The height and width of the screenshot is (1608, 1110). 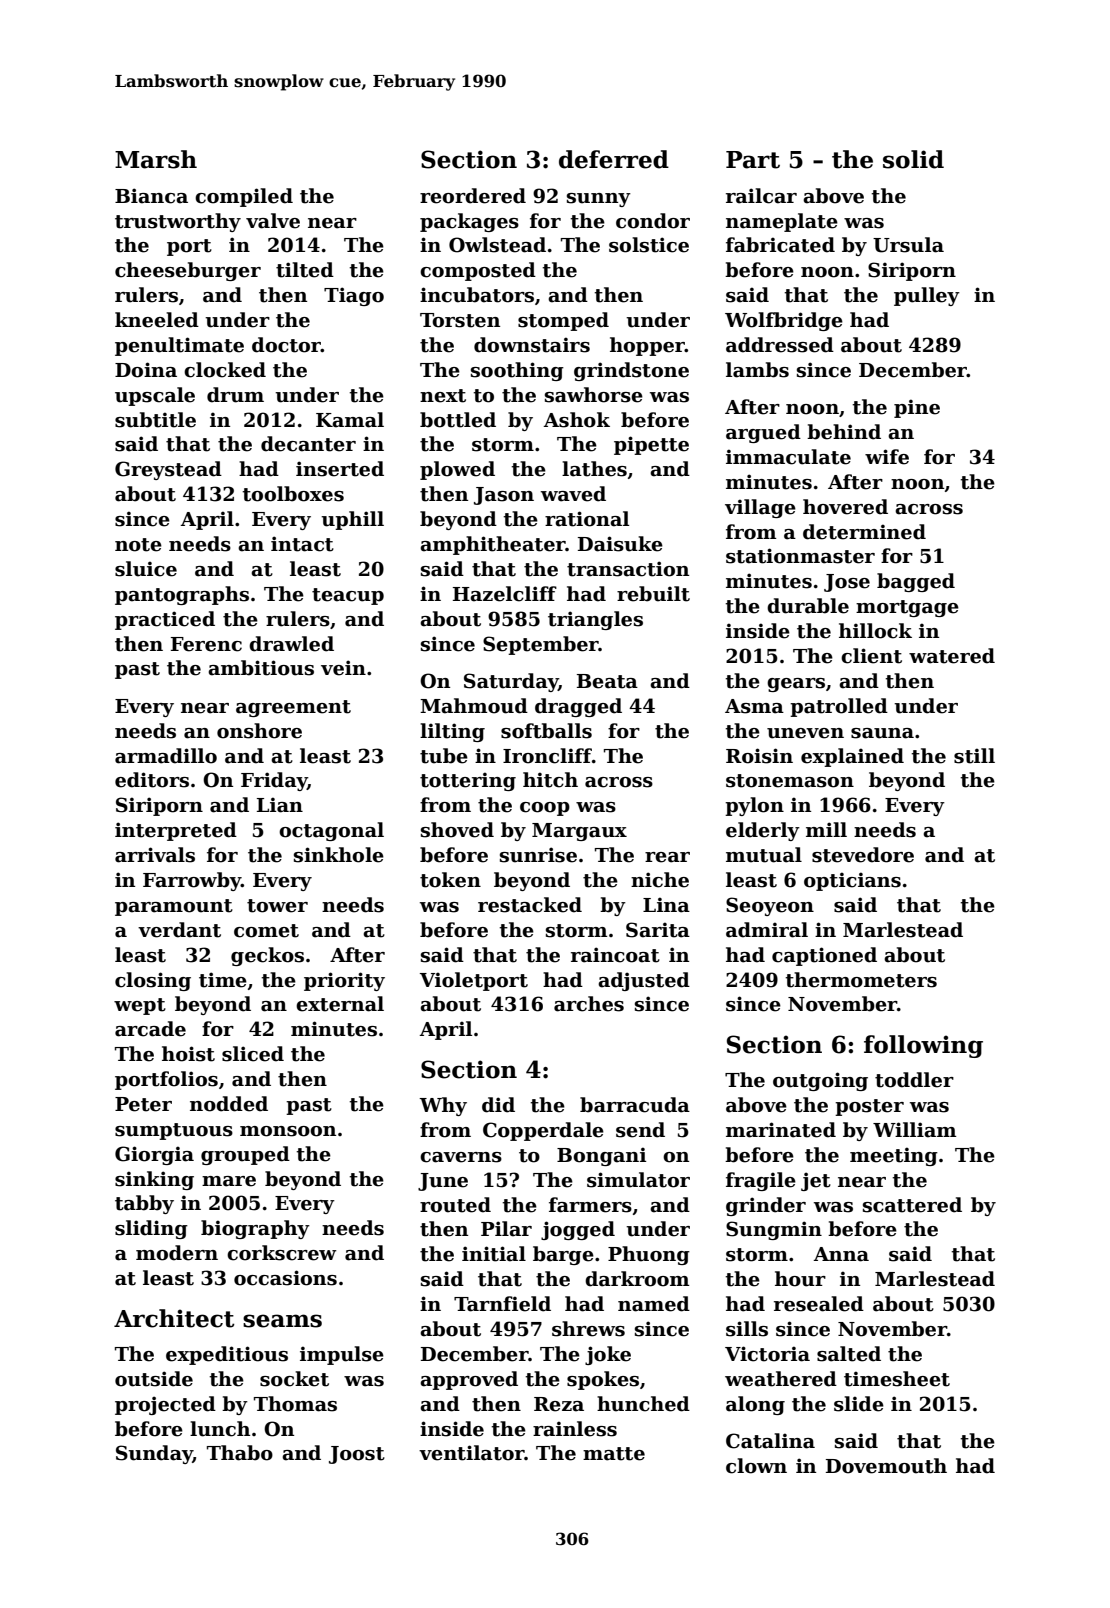 What do you see at coordinates (240, 1453) in the screenshot?
I see `Thabo` at bounding box center [240, 1453].
